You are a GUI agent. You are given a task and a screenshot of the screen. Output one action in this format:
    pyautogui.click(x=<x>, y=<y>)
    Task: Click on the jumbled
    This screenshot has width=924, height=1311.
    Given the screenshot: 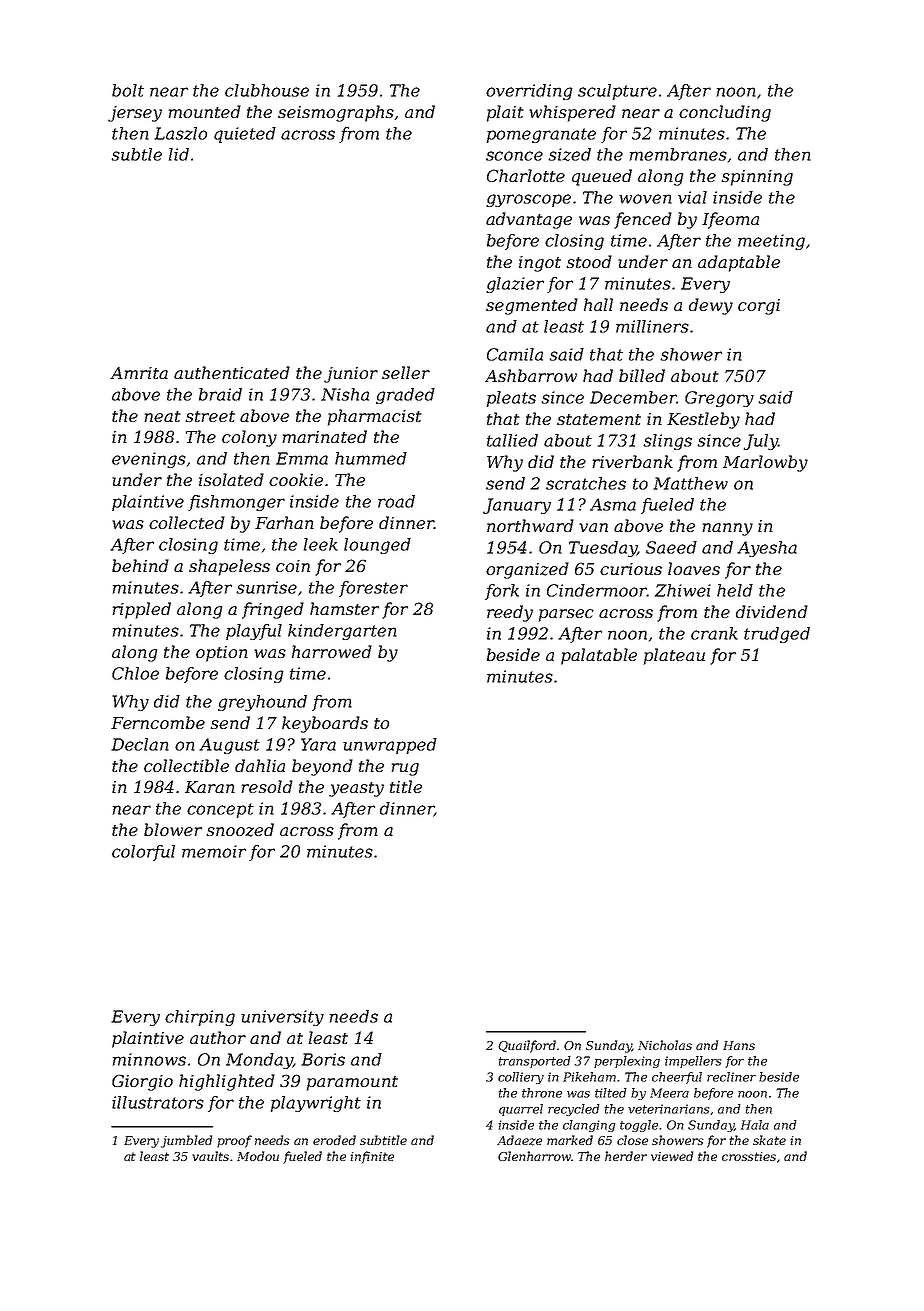 What is the action you would take?
    pyautogui.click(x=186, y=1141)
